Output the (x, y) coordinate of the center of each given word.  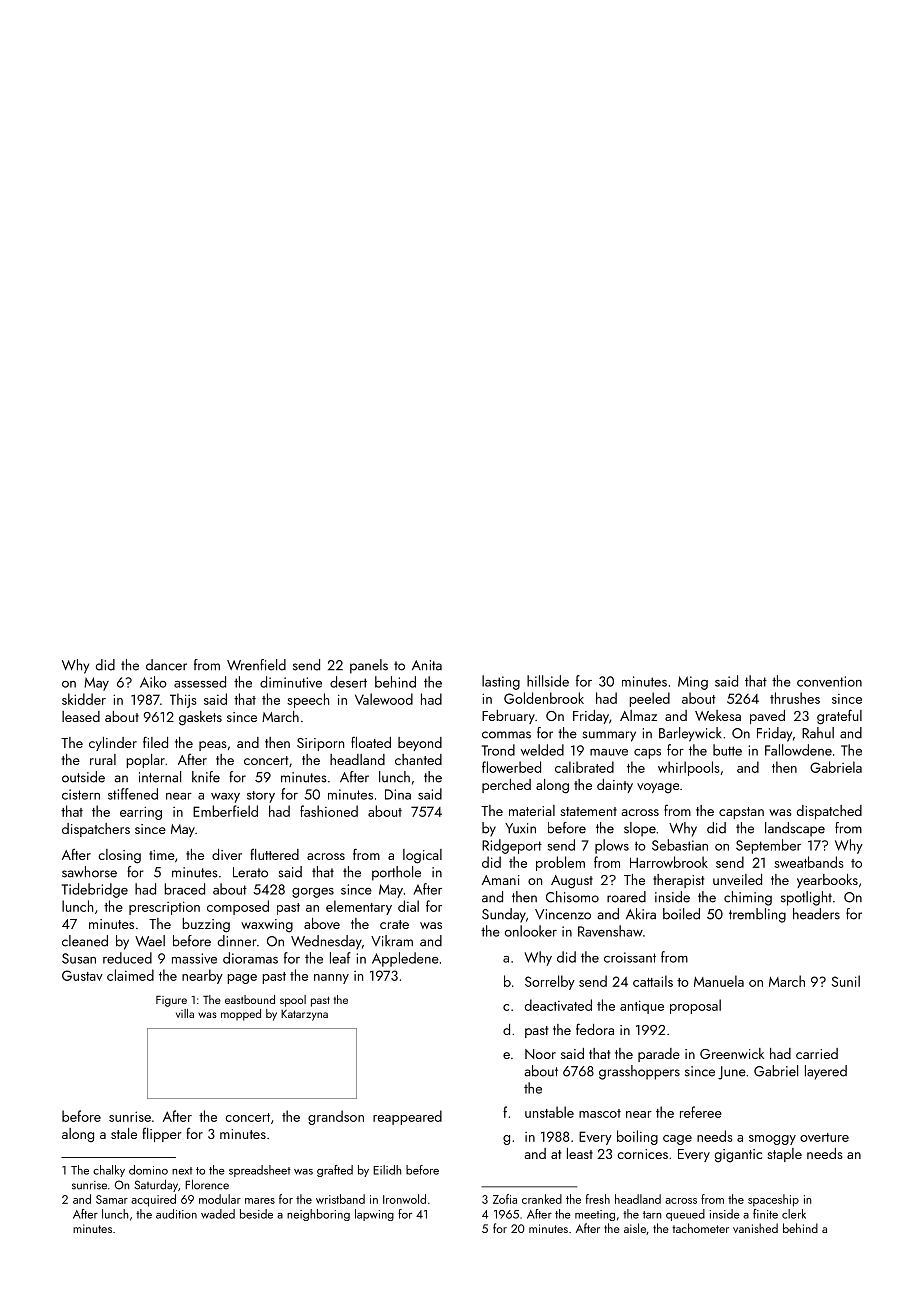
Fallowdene (798, 750)
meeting (595, 1215)
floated (371, 742)
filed (155, 742)
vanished (755, 1228)
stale (124, 1133)
